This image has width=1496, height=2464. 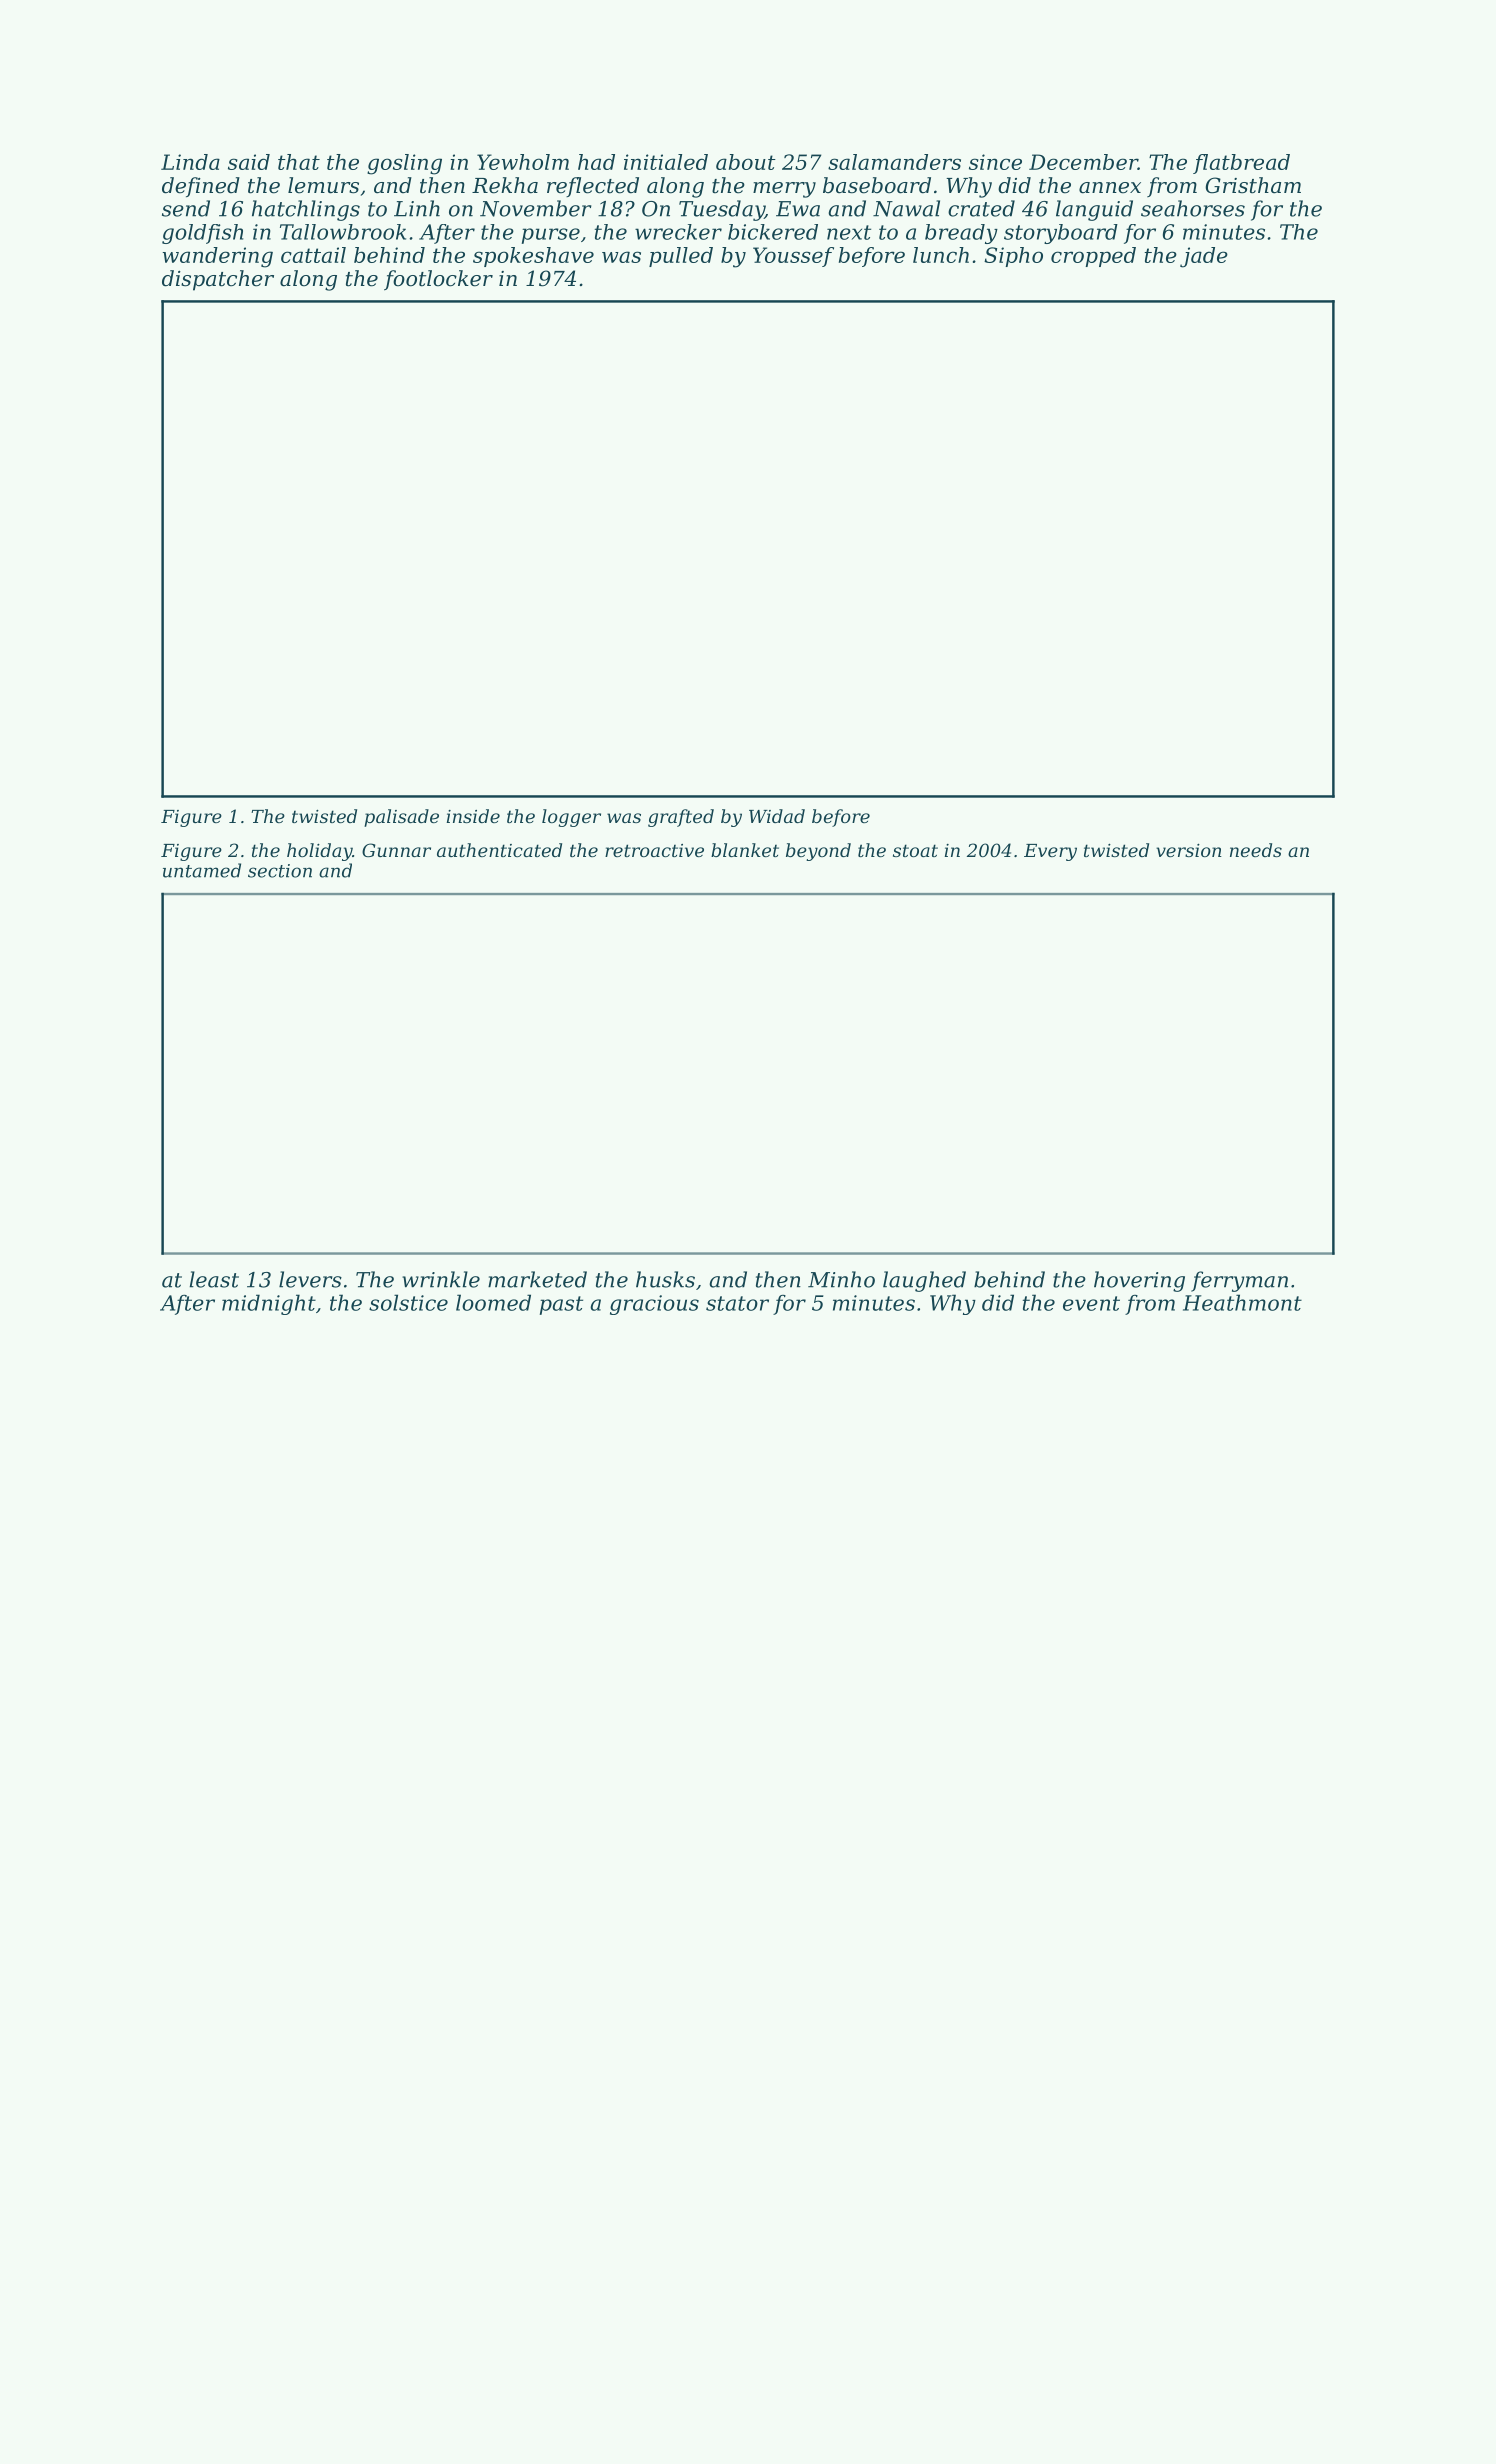 What do you see at coordinates (401, 818) in the image?
I see `palisade` at bounding box center [401, 818].
